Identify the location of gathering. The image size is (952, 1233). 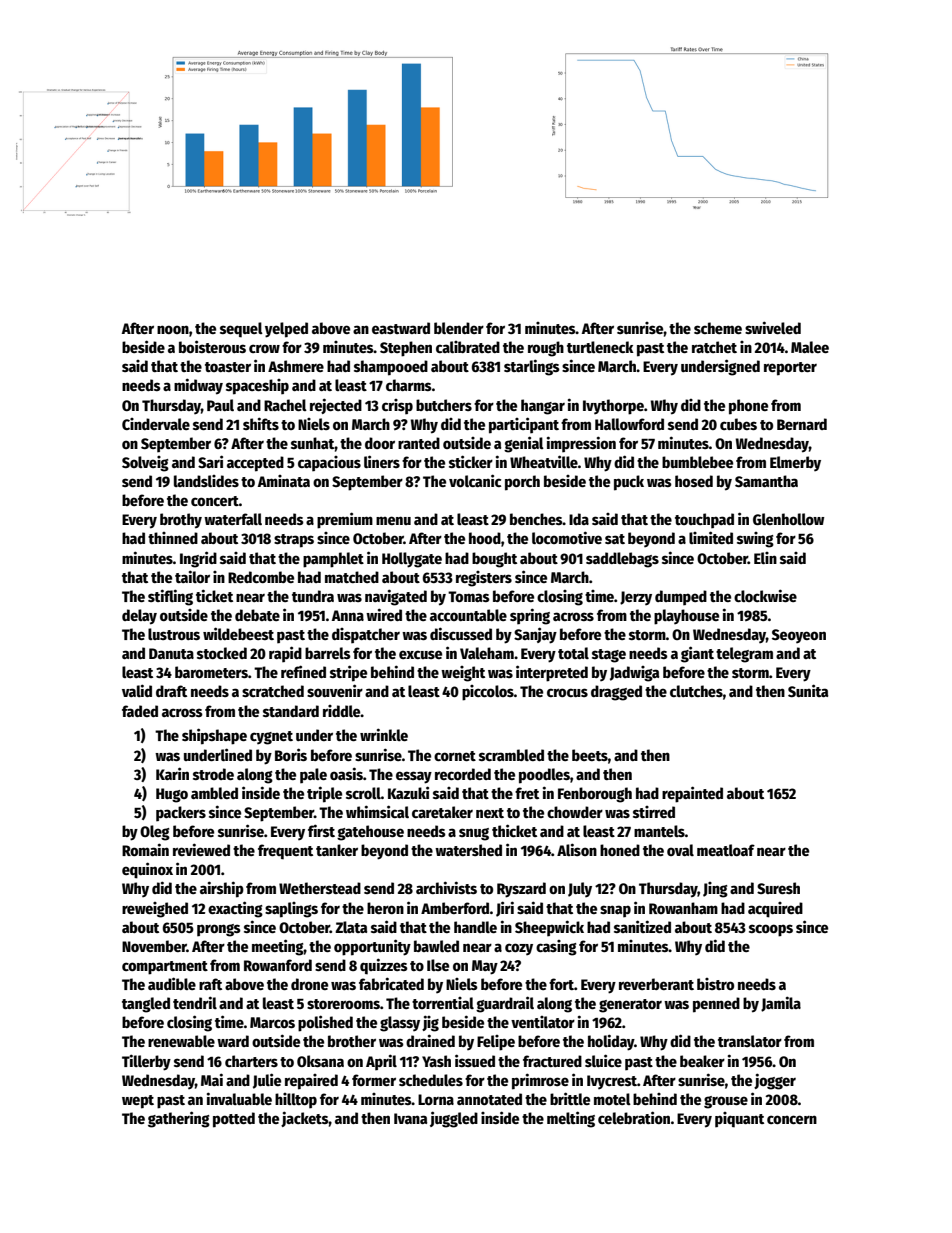
(179, 1119).
